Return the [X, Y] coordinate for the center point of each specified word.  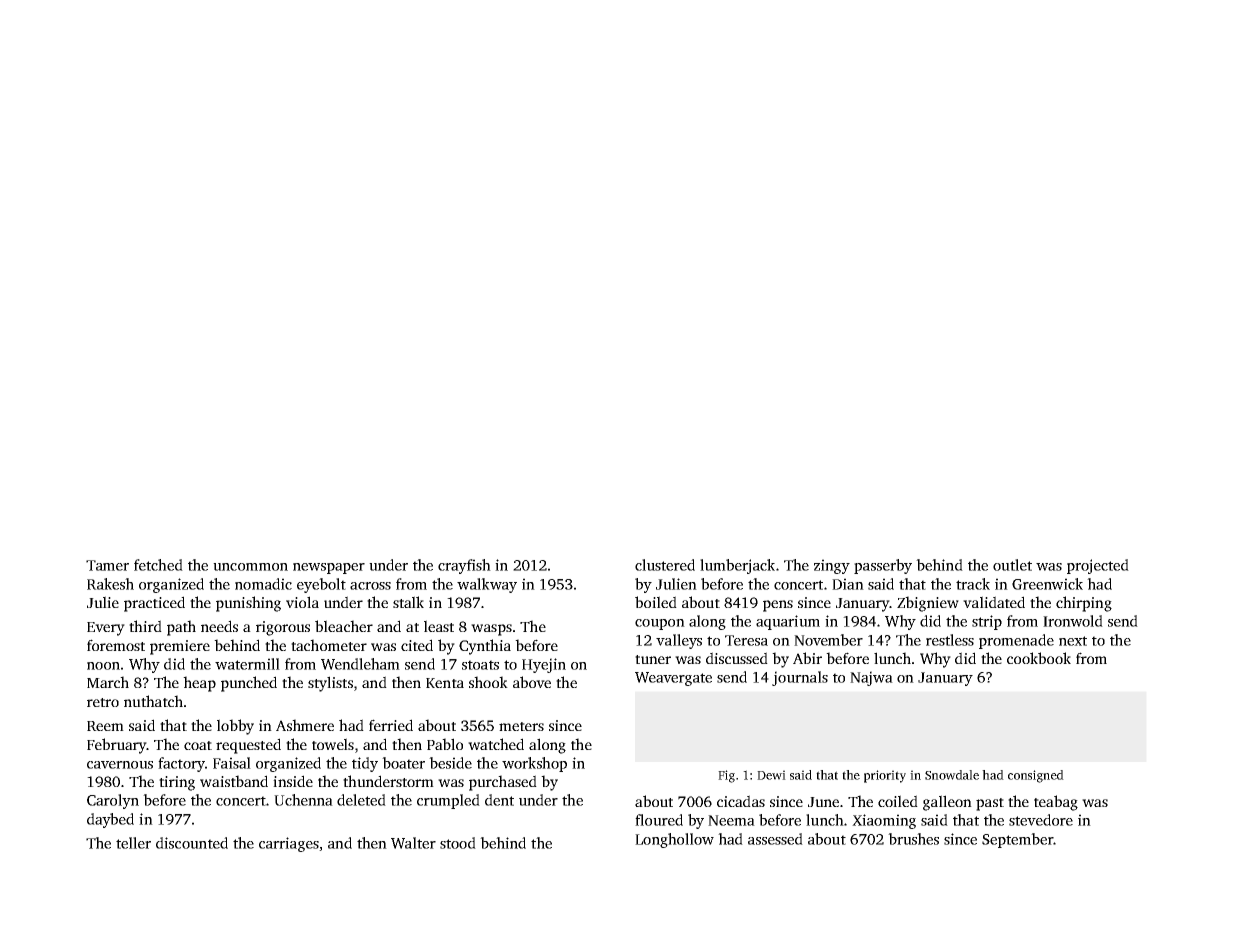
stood [458, 843]
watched [496, 744]
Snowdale [952, 775]
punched [249, 684]
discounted [192, 843]
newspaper [329, 568]
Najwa [871, 678]
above [532, 682]
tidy [365, 764]
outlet [1012, 565]
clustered [665, 565]
